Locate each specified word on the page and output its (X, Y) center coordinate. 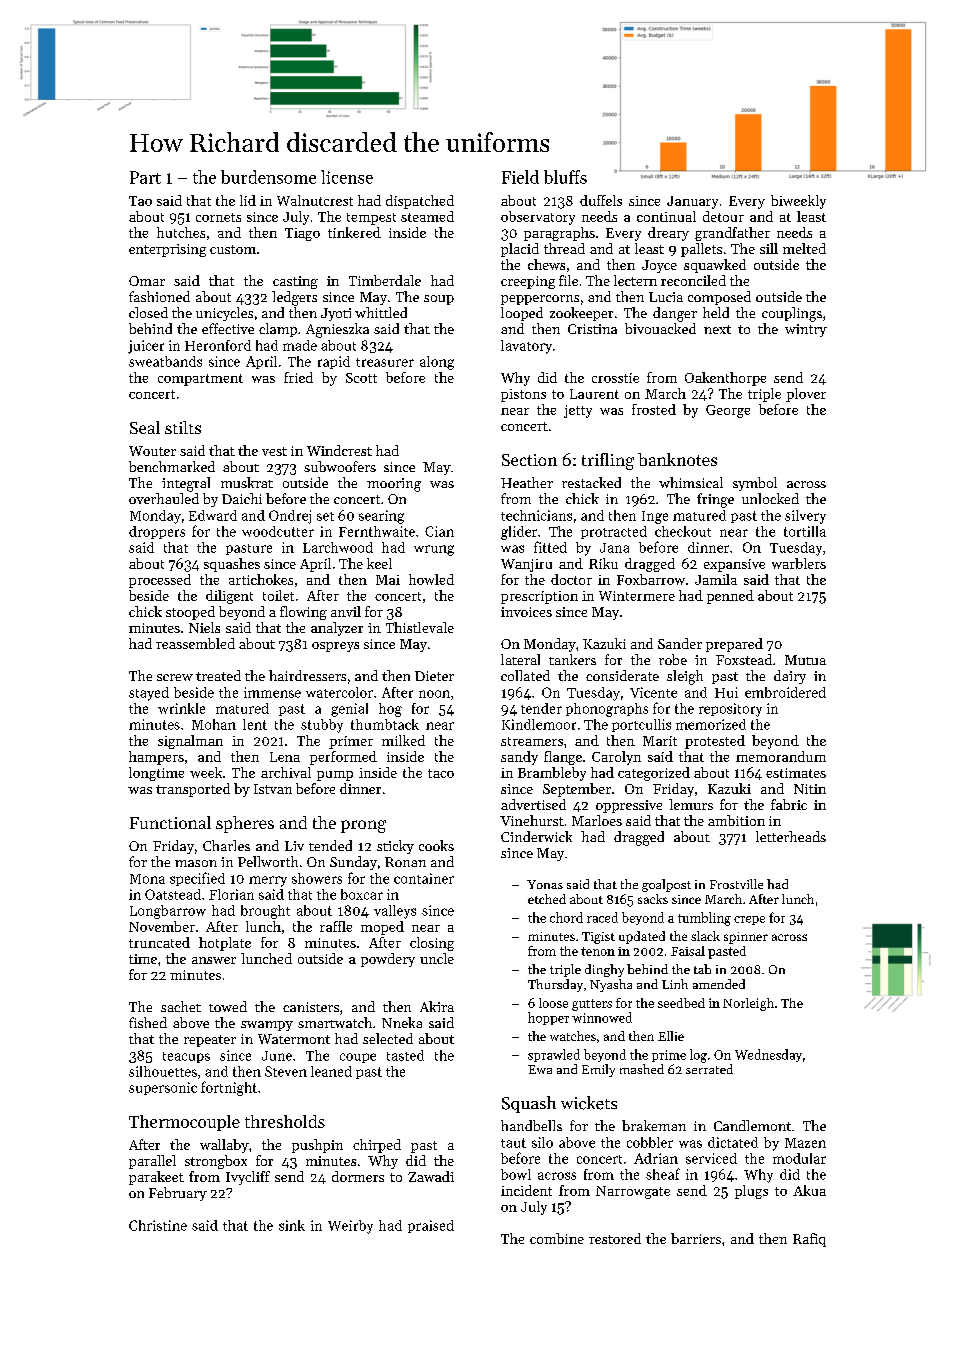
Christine (158, 1225)
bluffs (565, 177)
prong (363, 826)
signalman (190, 742)
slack (705, 936)
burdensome (268, 177)
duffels (601, 200)
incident (526, 1190)
